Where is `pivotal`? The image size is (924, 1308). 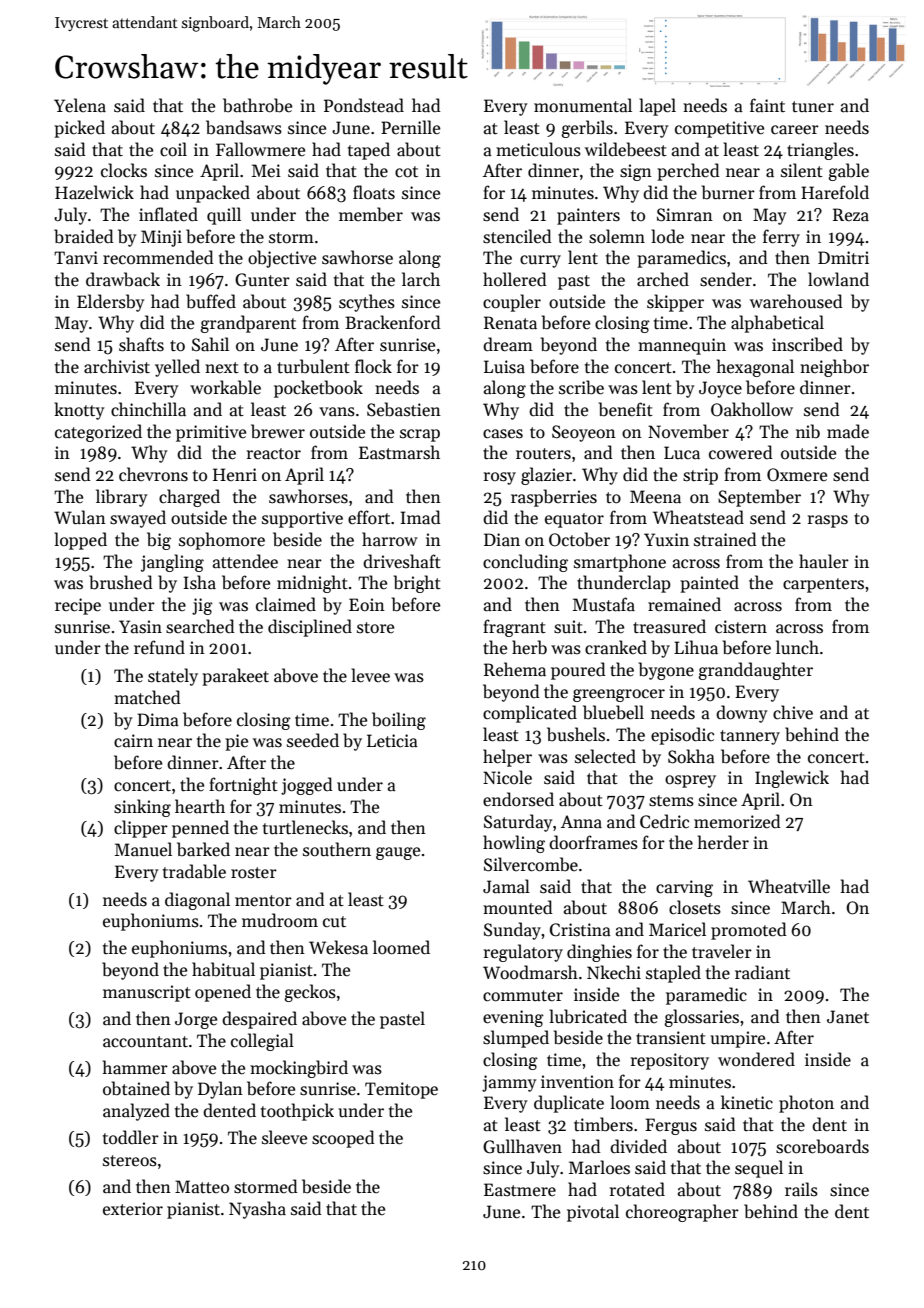
pivotal is located at coordinates (593, 1213).
